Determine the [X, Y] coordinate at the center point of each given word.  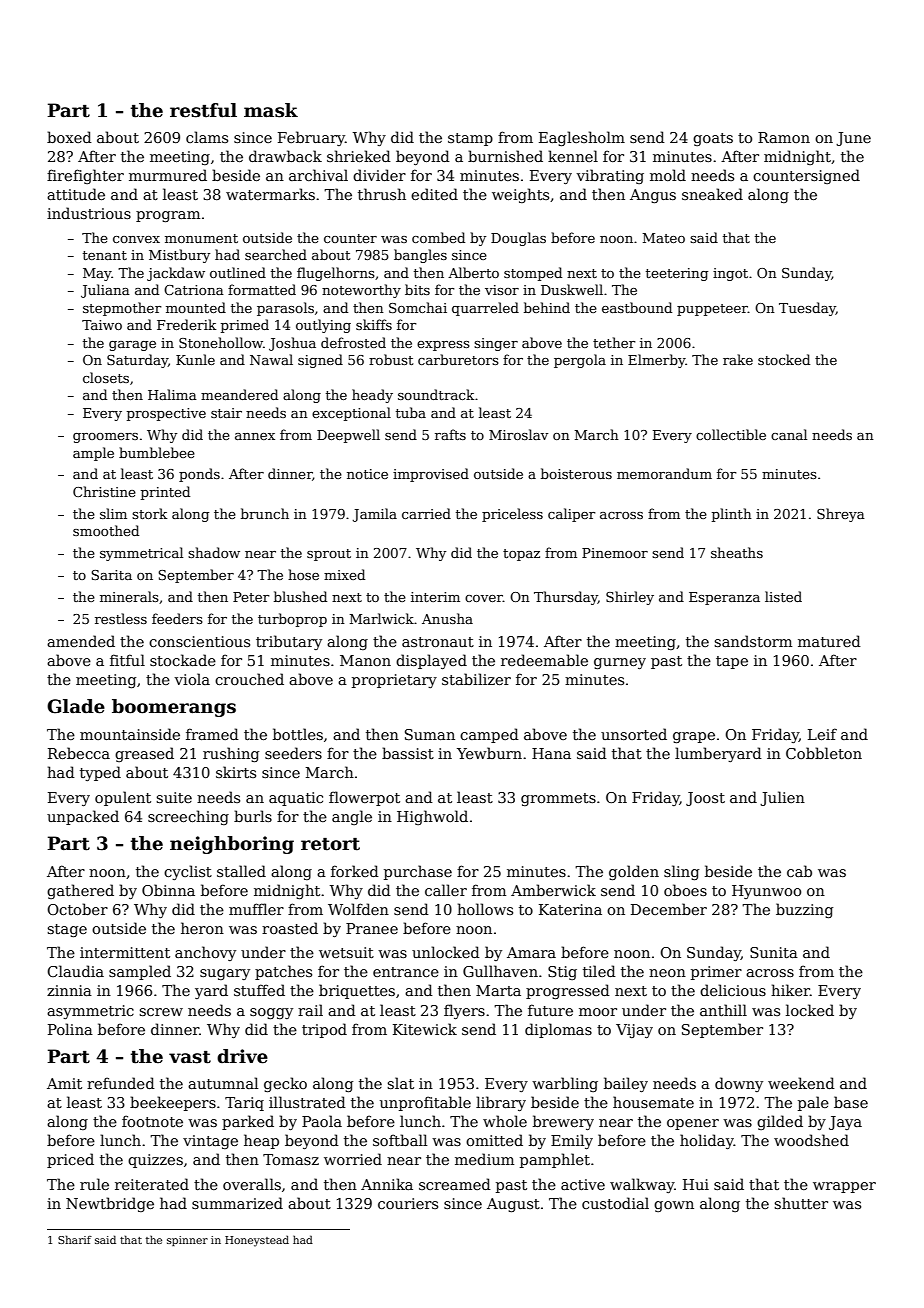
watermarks [270, 194]
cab [799, 871]
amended [81, 641]
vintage [210, 1142]
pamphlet [555, 1160]
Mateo [664, 238]
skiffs [374, 324]
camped [489, 735]
